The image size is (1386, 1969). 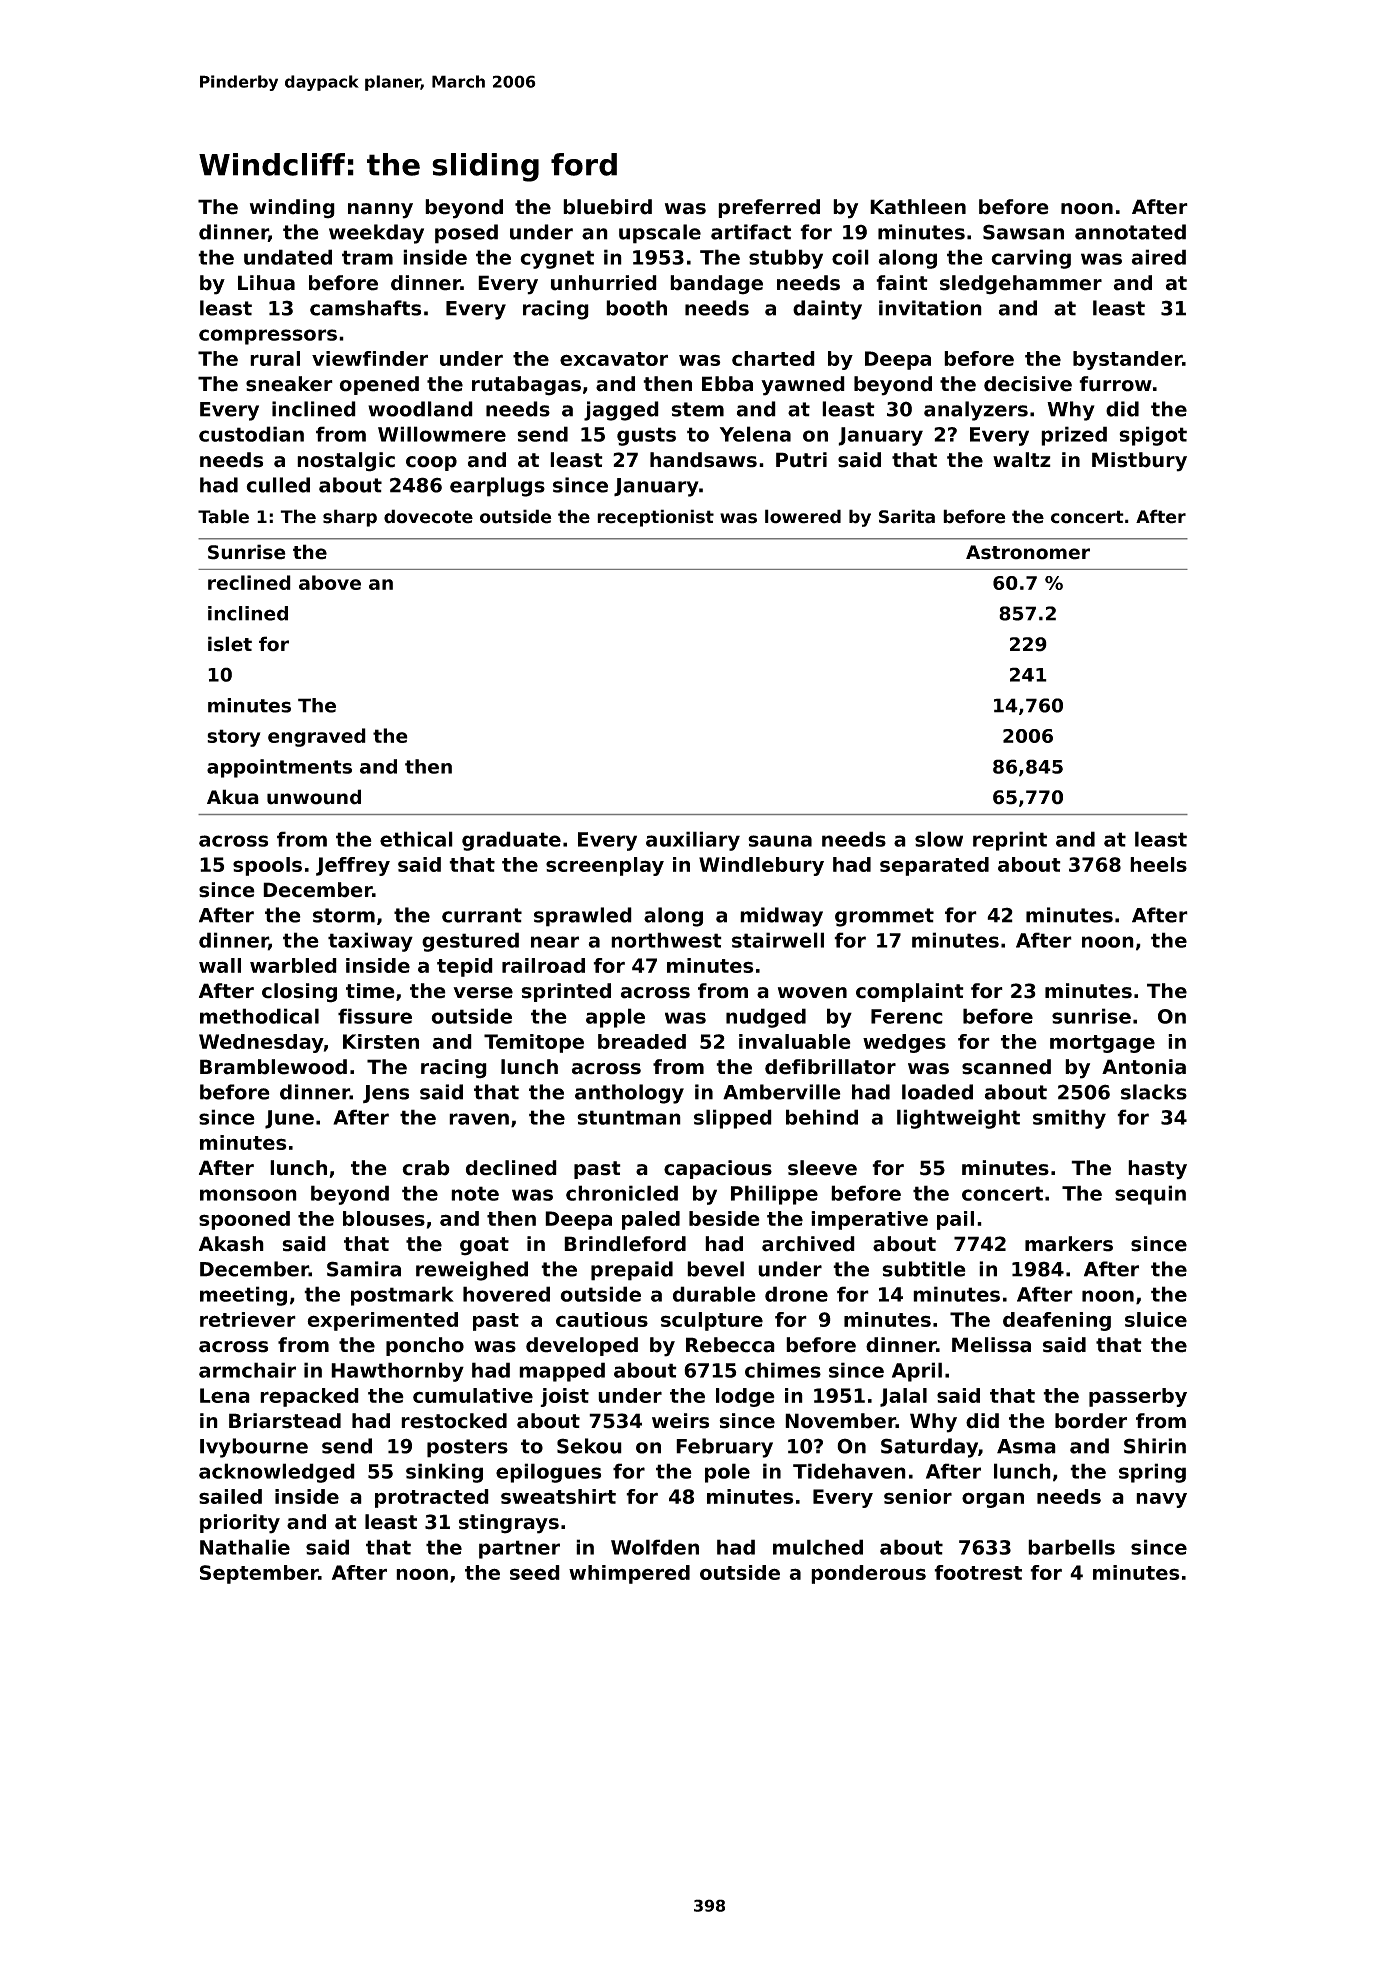 I want to click on reweighed, so click(x=472, y=1271).
